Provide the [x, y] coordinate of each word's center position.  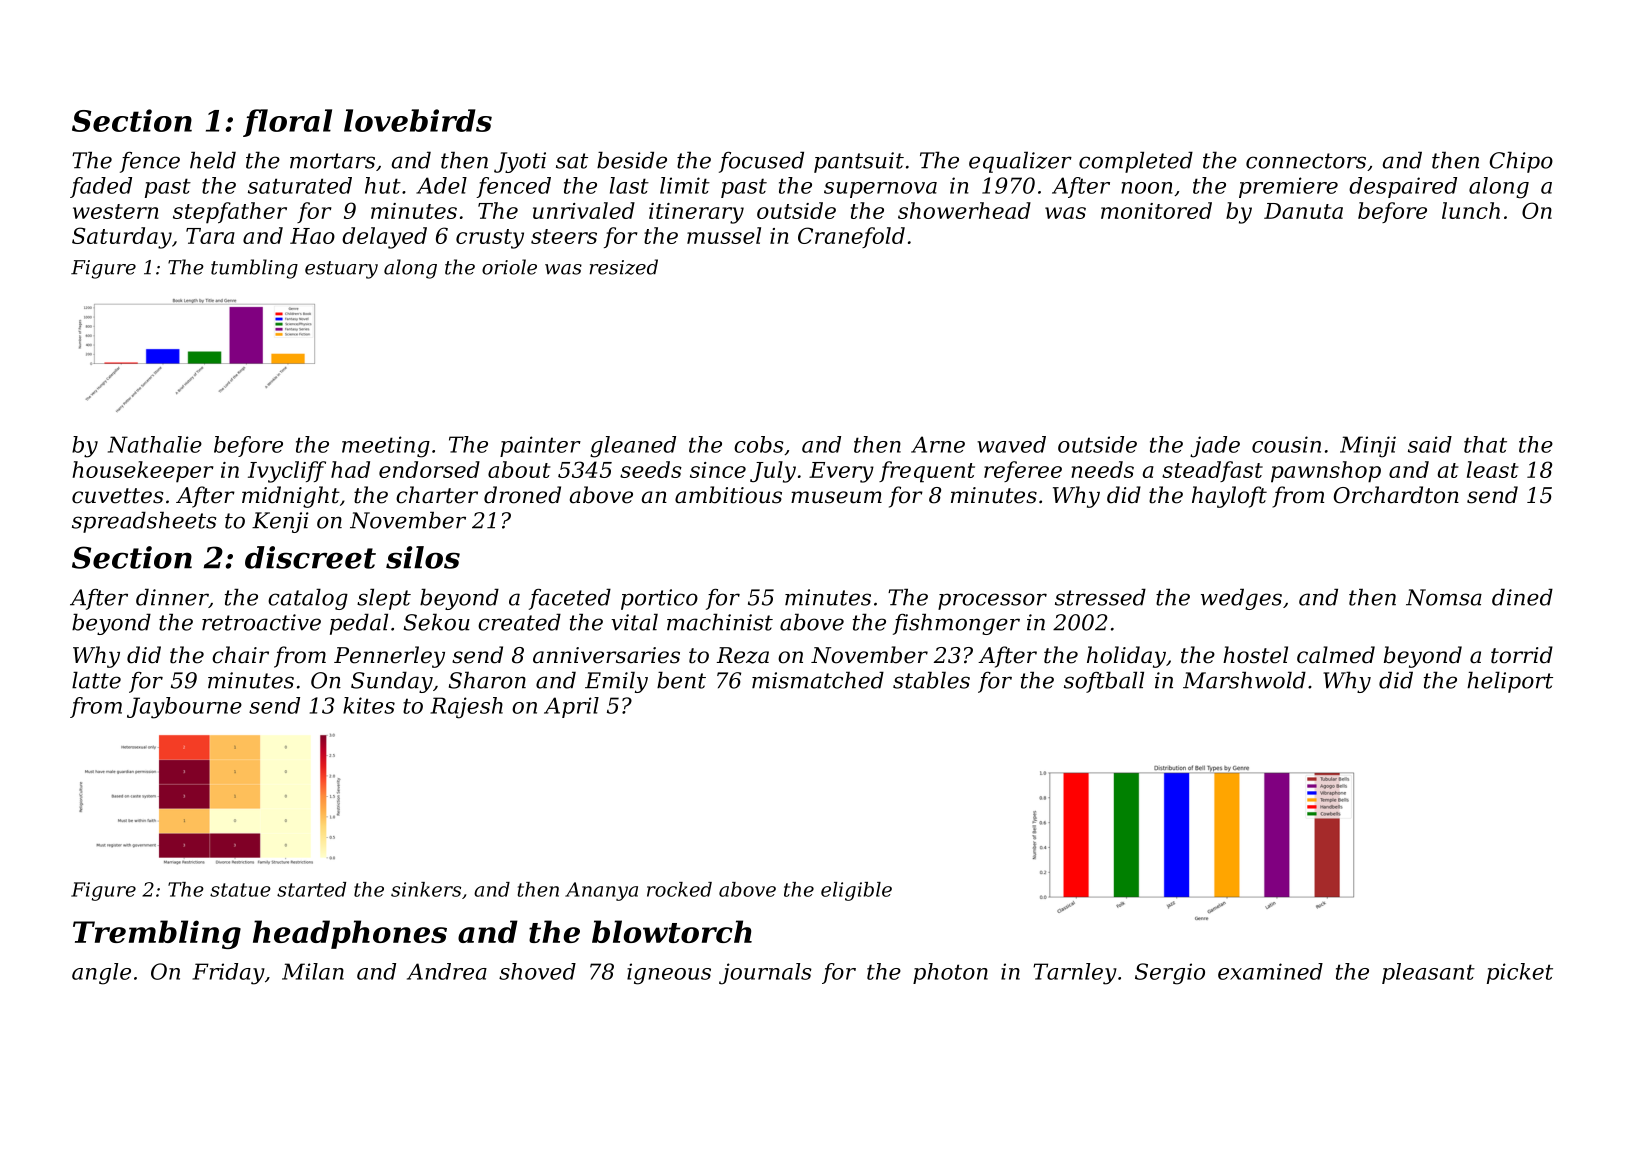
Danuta [1303, 211]
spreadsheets [144, 522]
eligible [856, 891]
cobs [759, 444]
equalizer [1020, 162]
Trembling [157, 934]
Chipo [1521, 162]
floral [287, 123]
